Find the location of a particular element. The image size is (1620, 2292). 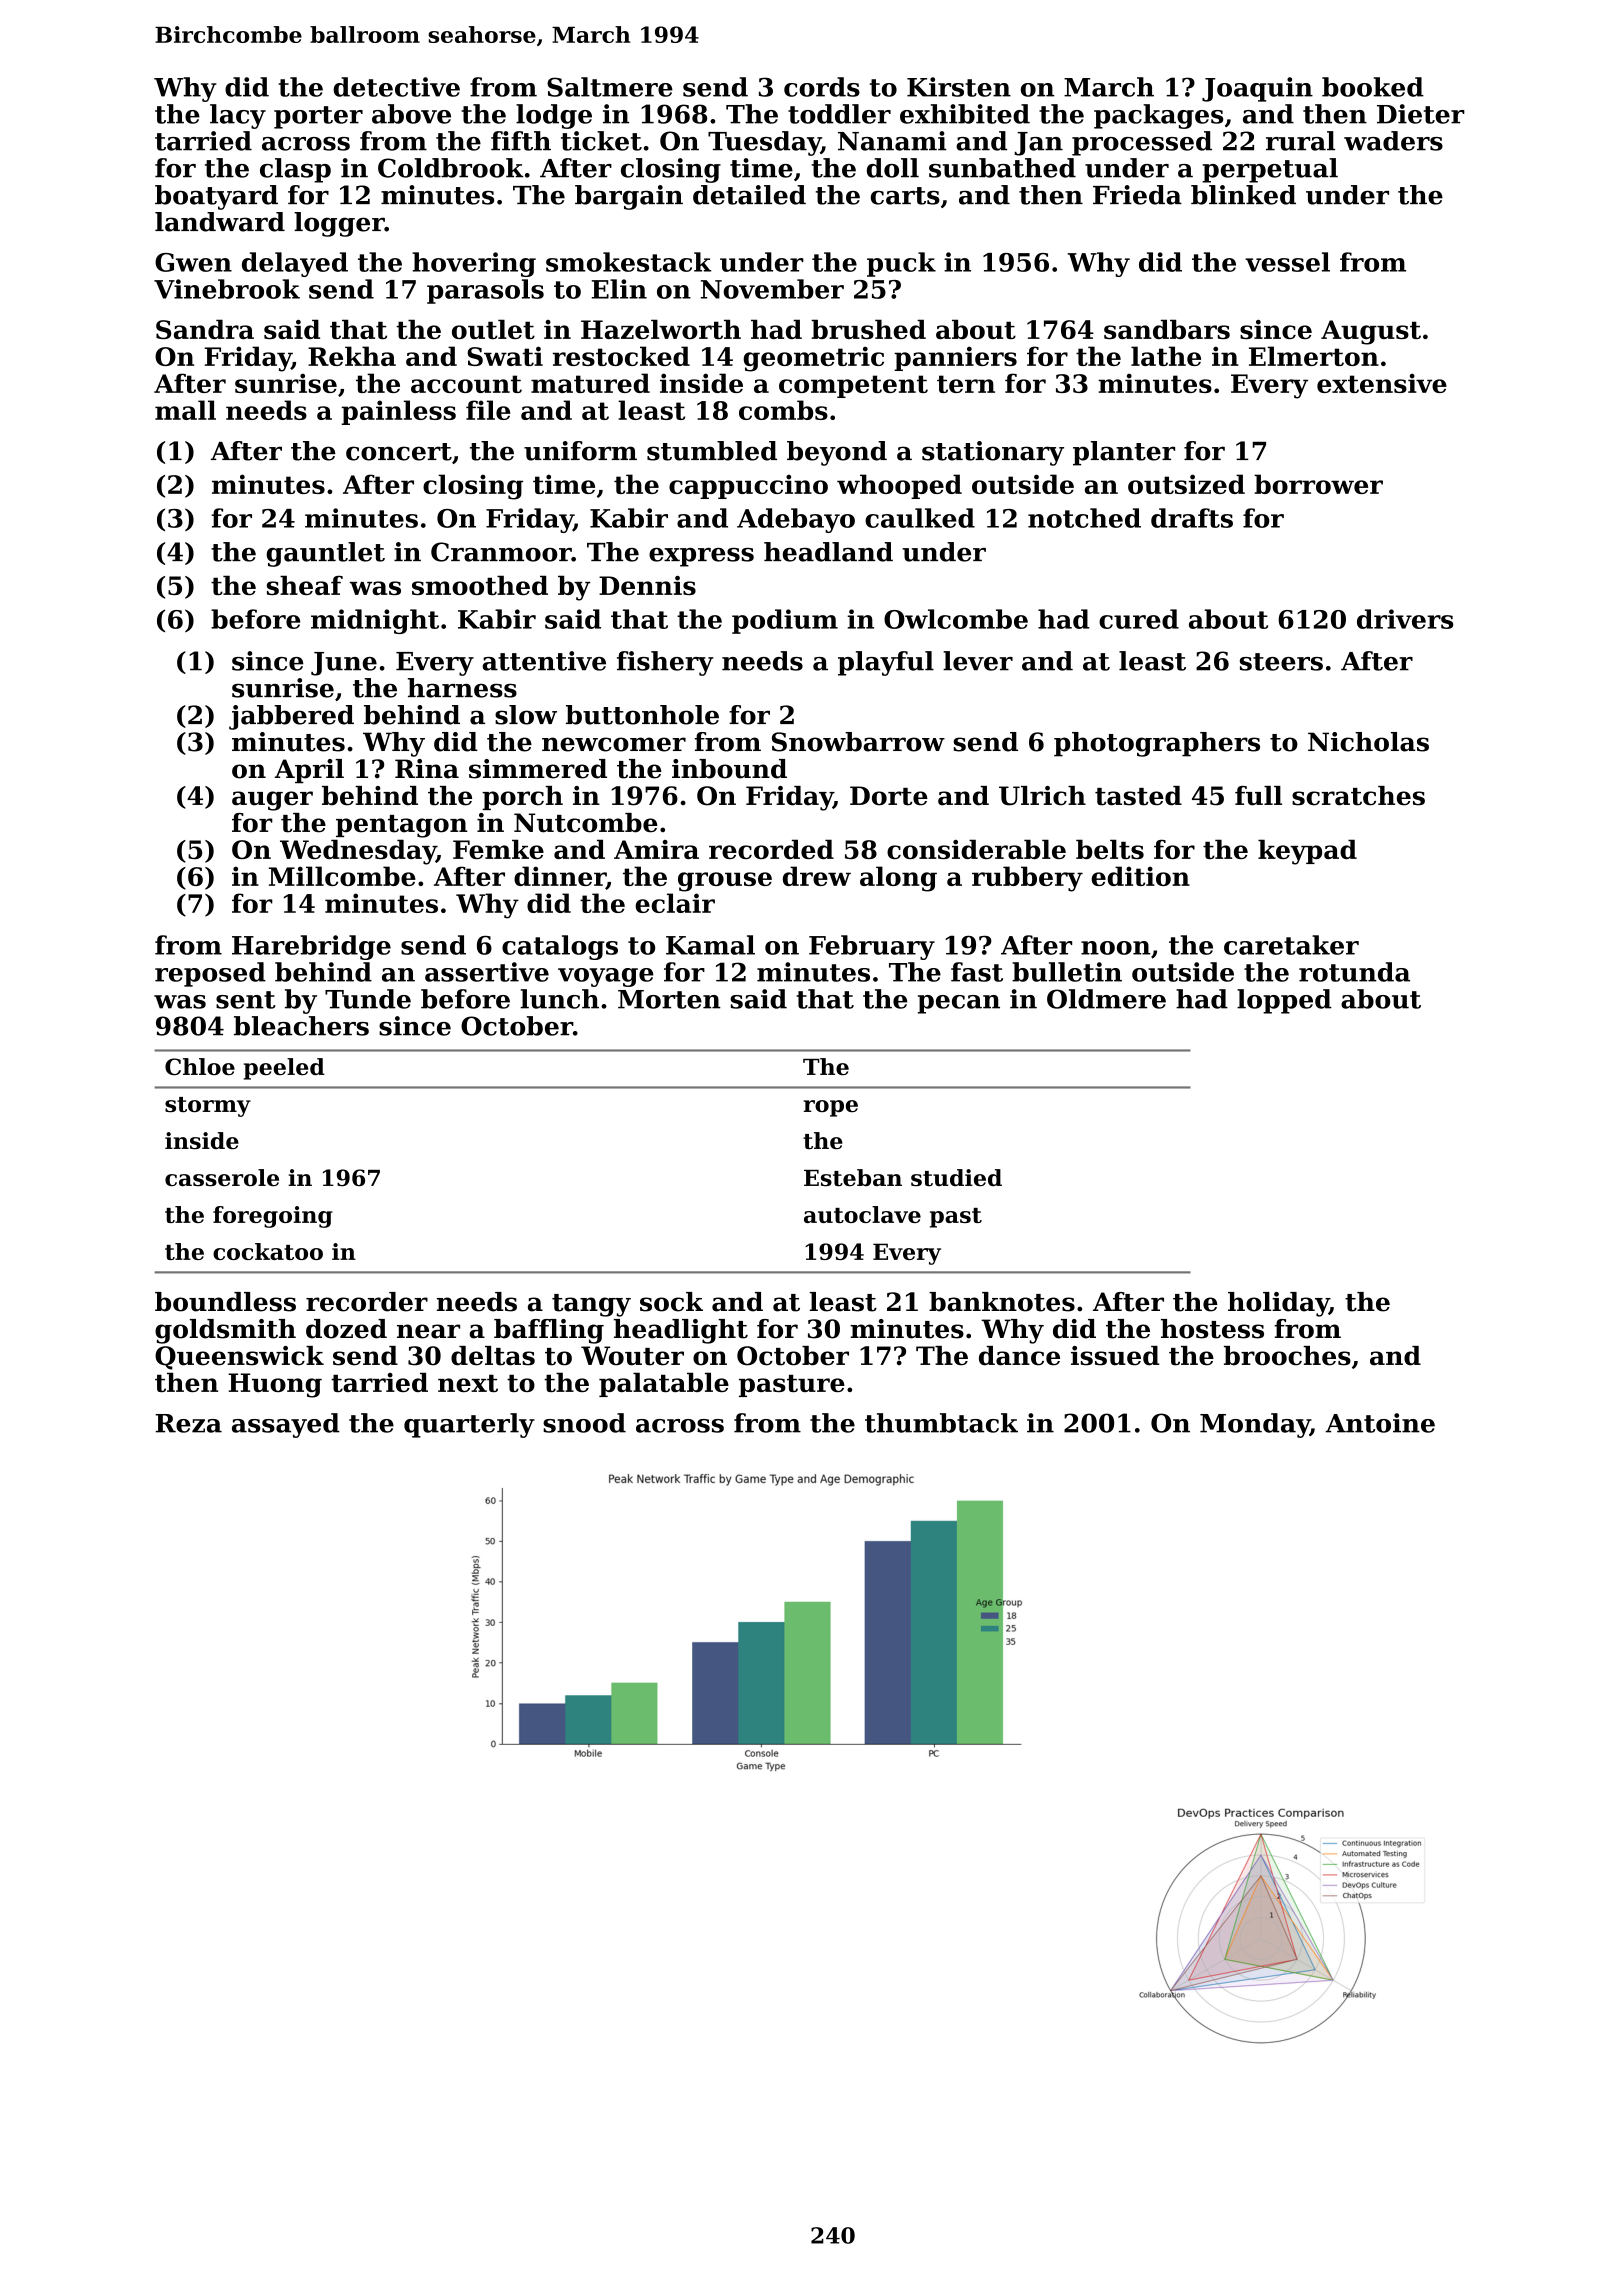

porter is located at coordinates (318, 117).
